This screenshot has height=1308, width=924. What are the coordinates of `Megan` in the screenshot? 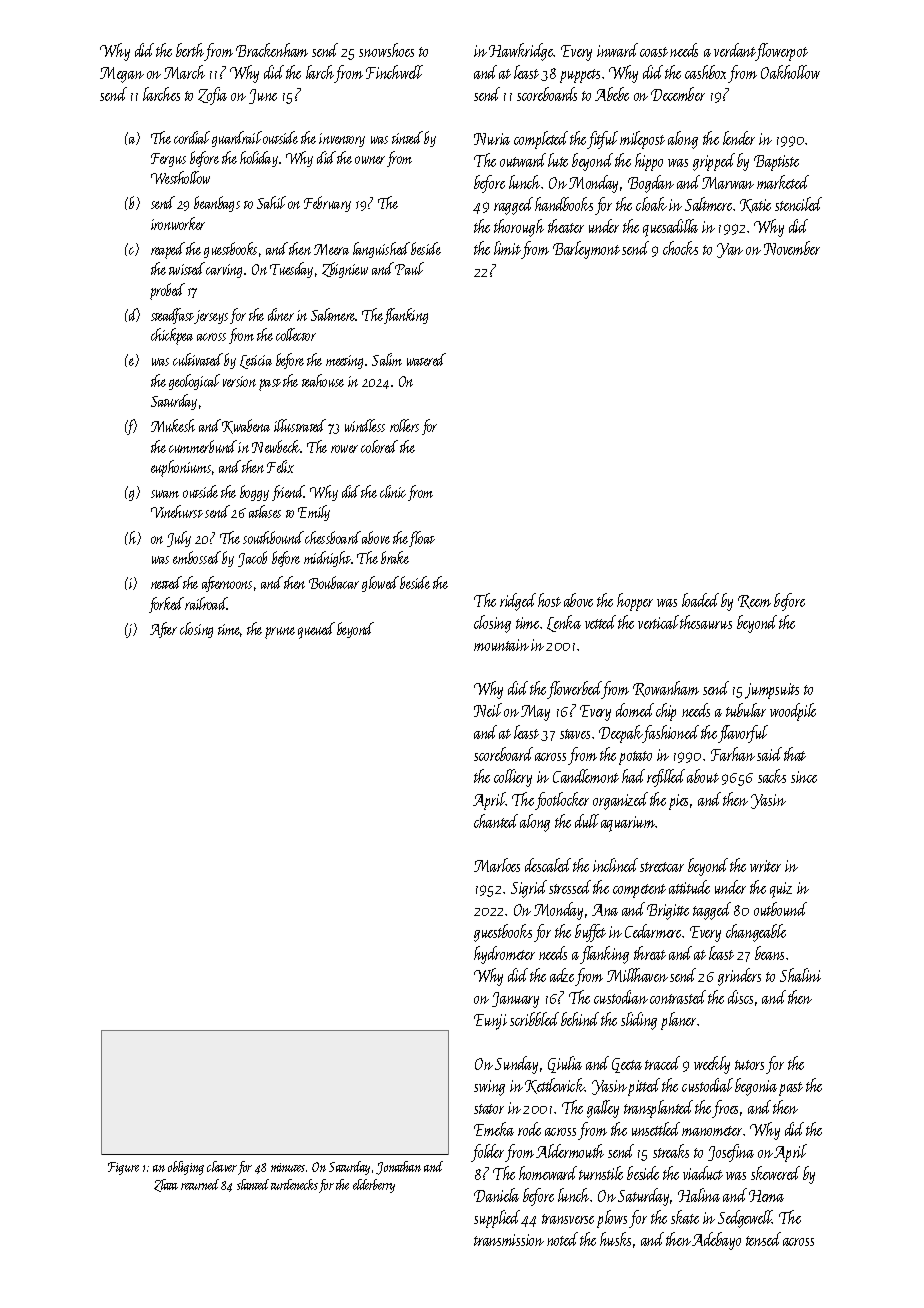 It's located at (122, 75).
